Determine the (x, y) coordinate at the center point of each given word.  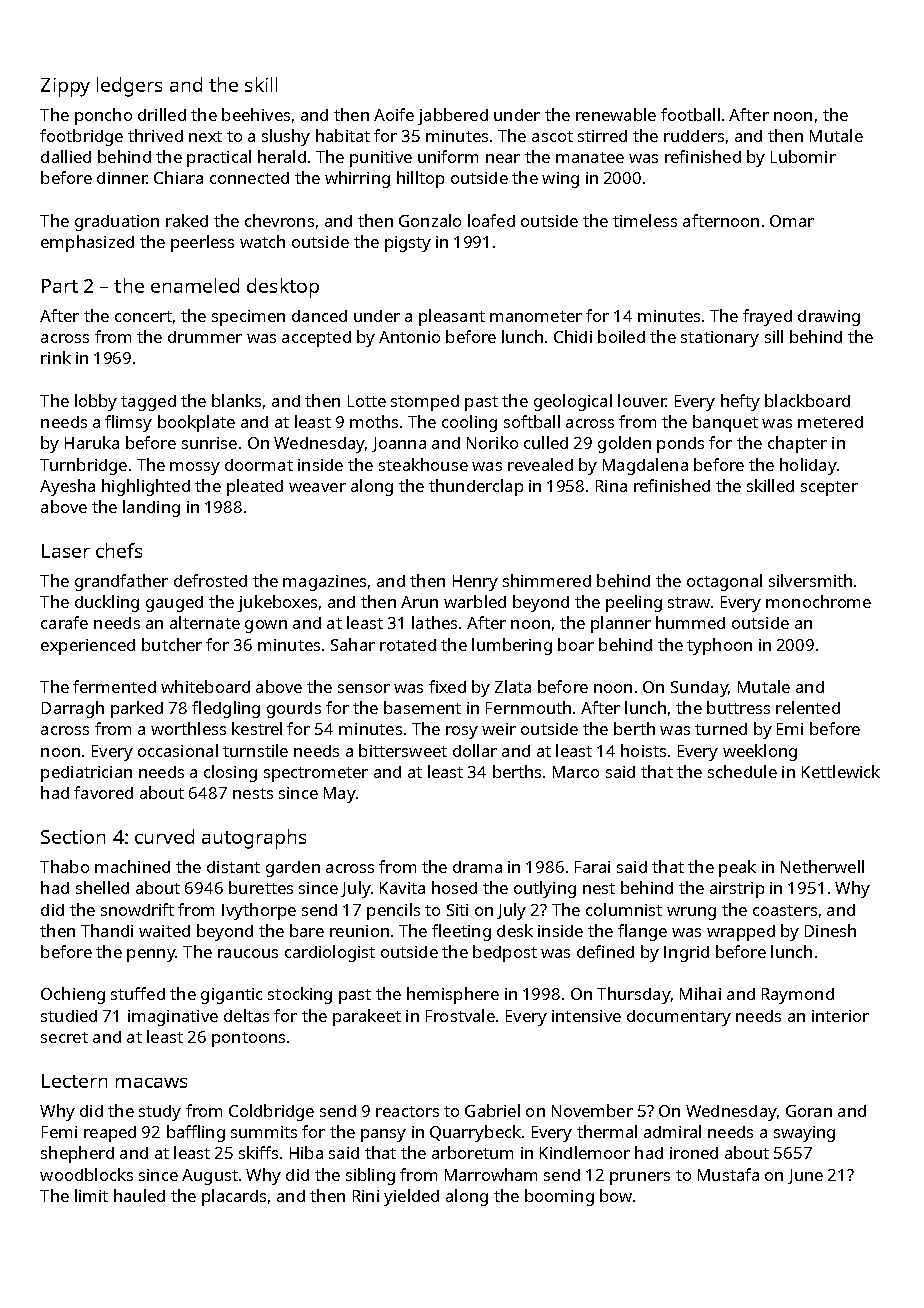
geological (573, 402)
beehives (256, 114)
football (690, 114)
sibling (370, 1176)
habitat (343, 135)
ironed (694, 1153)
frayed (767, 317)
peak (737, 868)
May (340, 795)
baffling (196, 1133)
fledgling (226, 709)
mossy (195, 468)
